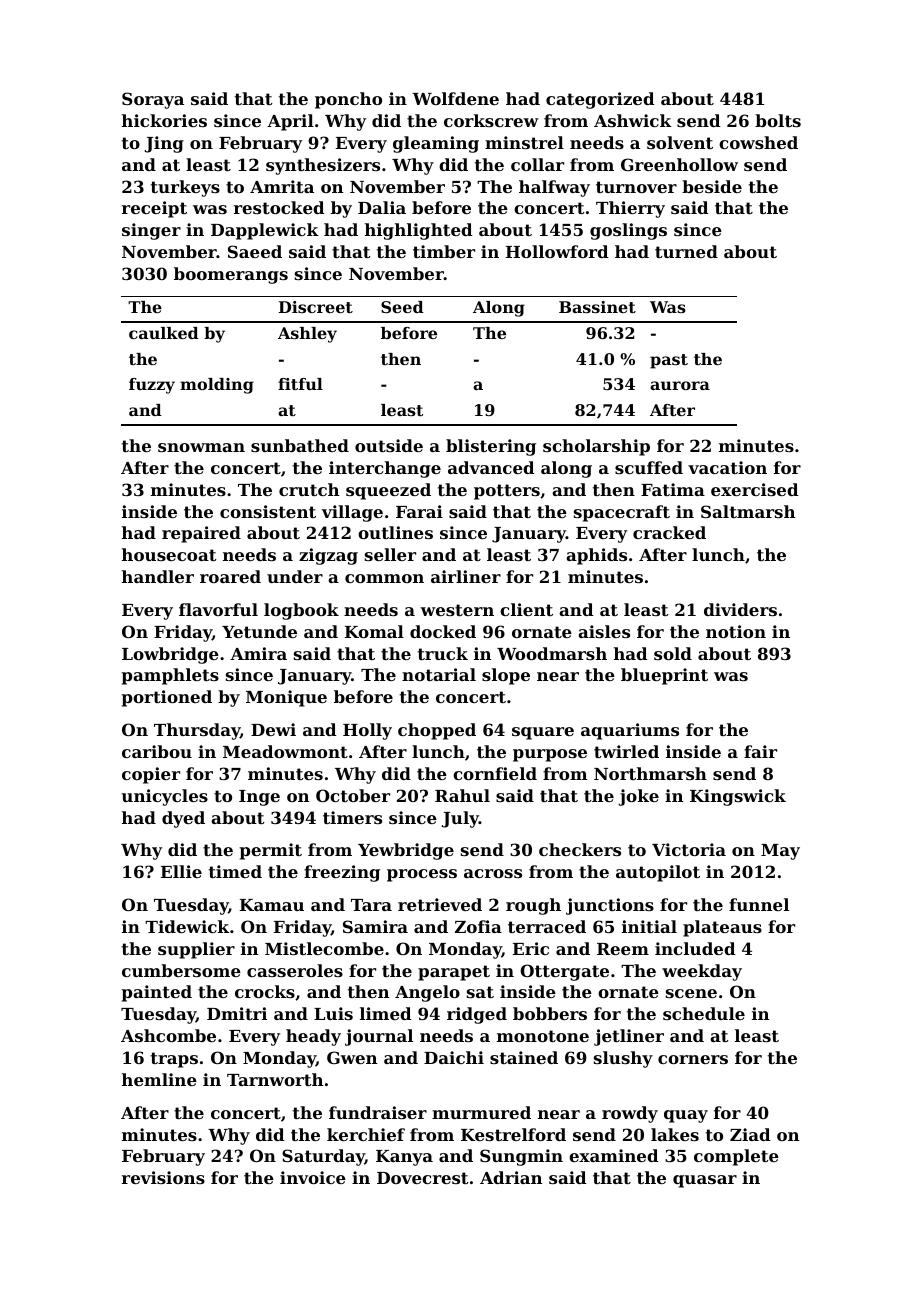 Image resolution: width=924 pixels, height=1314 pixels. Describe the element at coordinates (268, 511) in the document. I see `consistent` at that location.
